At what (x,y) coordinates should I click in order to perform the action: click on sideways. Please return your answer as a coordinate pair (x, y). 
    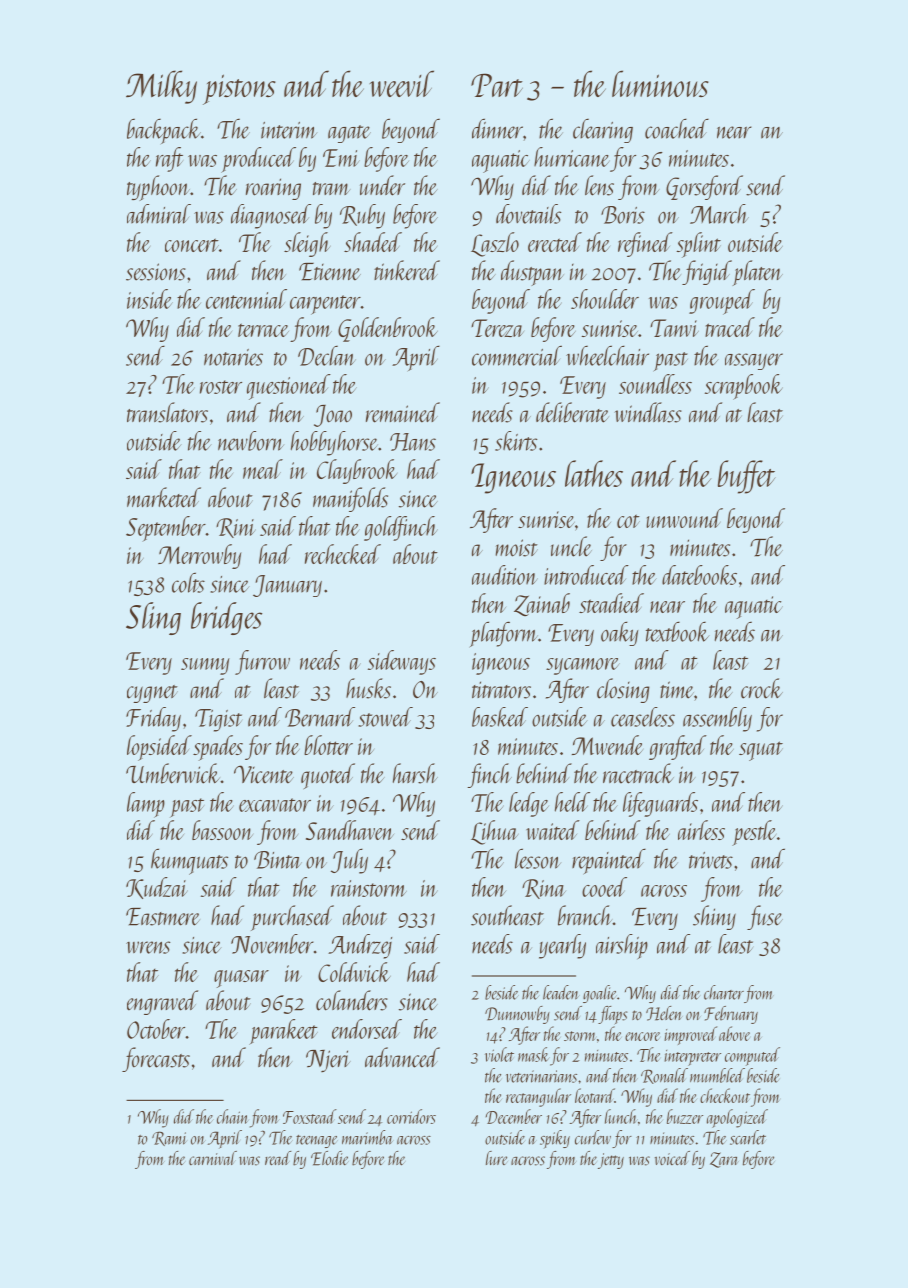
    Looking at the image, I should click on (402, 662).
